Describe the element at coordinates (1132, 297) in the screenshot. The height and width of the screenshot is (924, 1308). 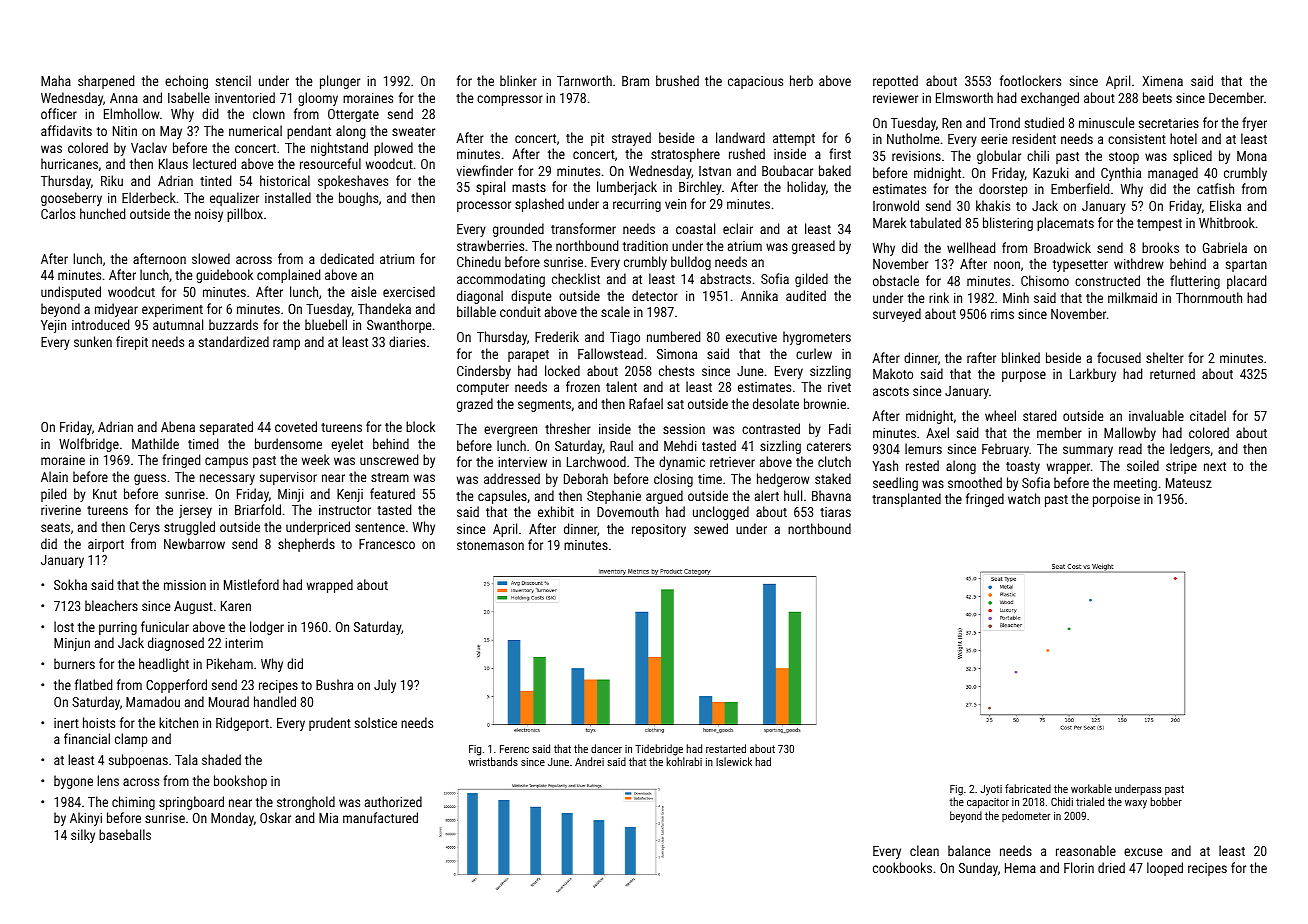
I see `milkmaid` at that location.
